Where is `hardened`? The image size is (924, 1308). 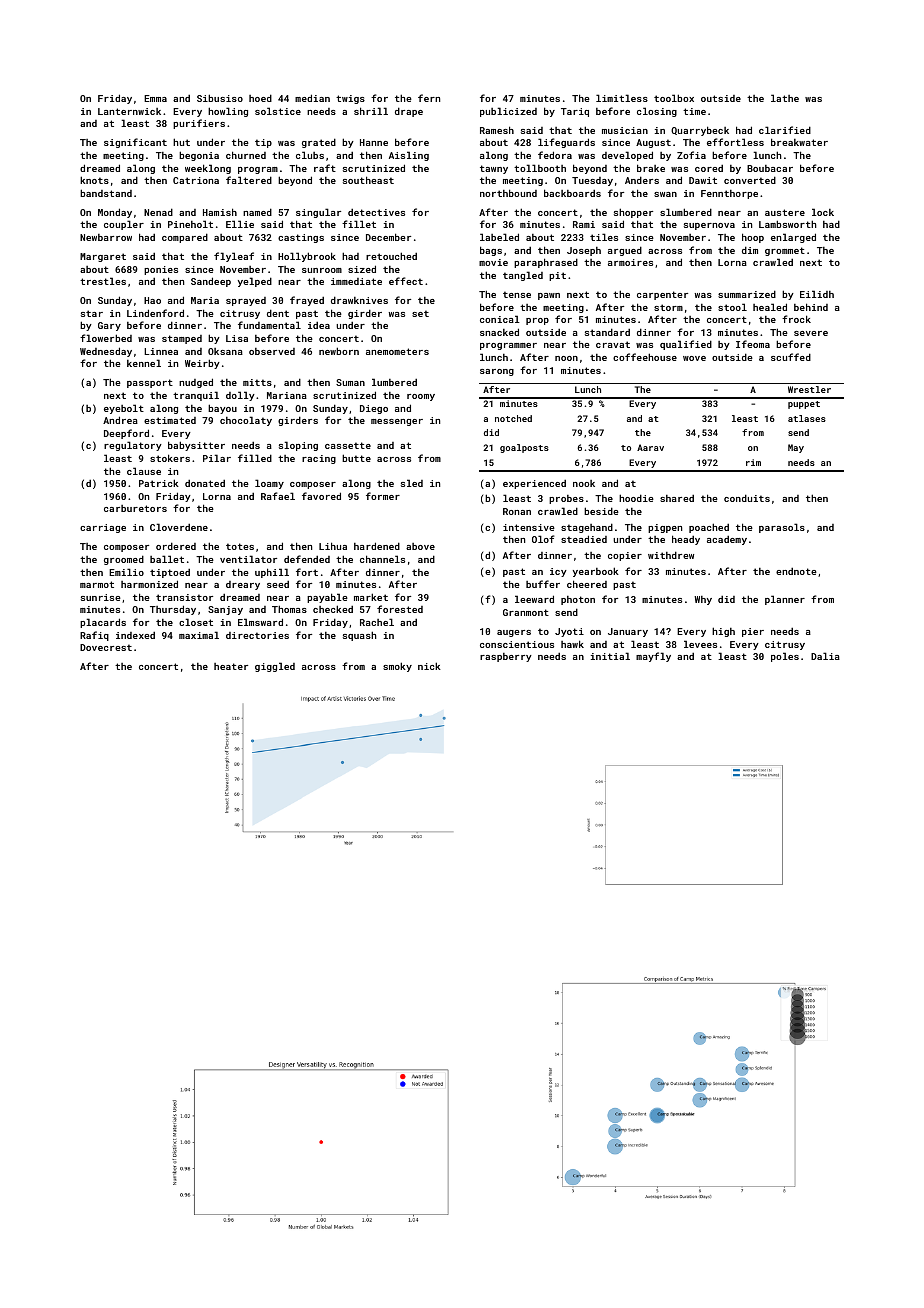
hardened is located at coordinates (377, 546).
